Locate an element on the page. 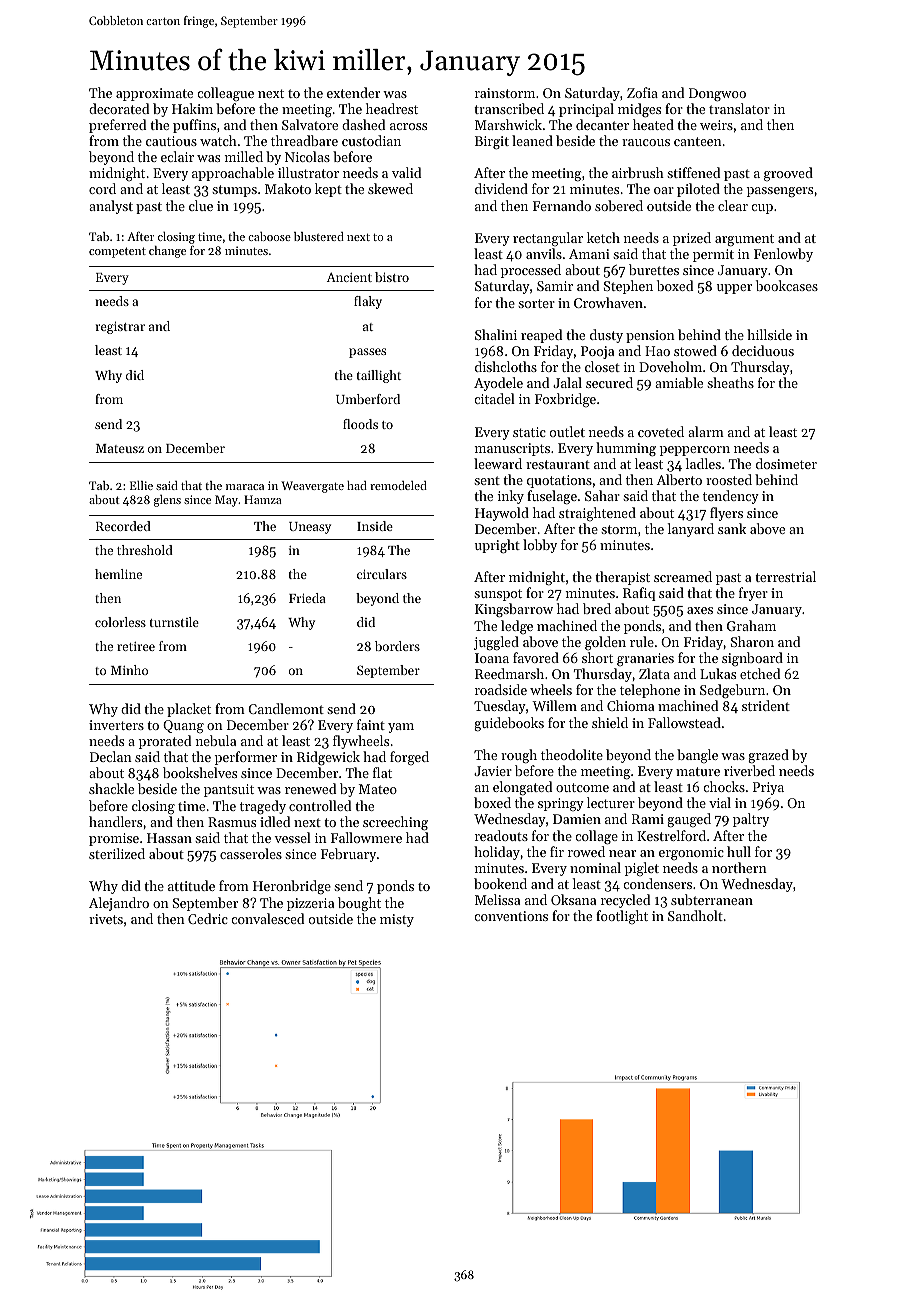 Image resolution: width=908 pixels, height=1316 pixels. upper is located at coordinates (734, 289).
